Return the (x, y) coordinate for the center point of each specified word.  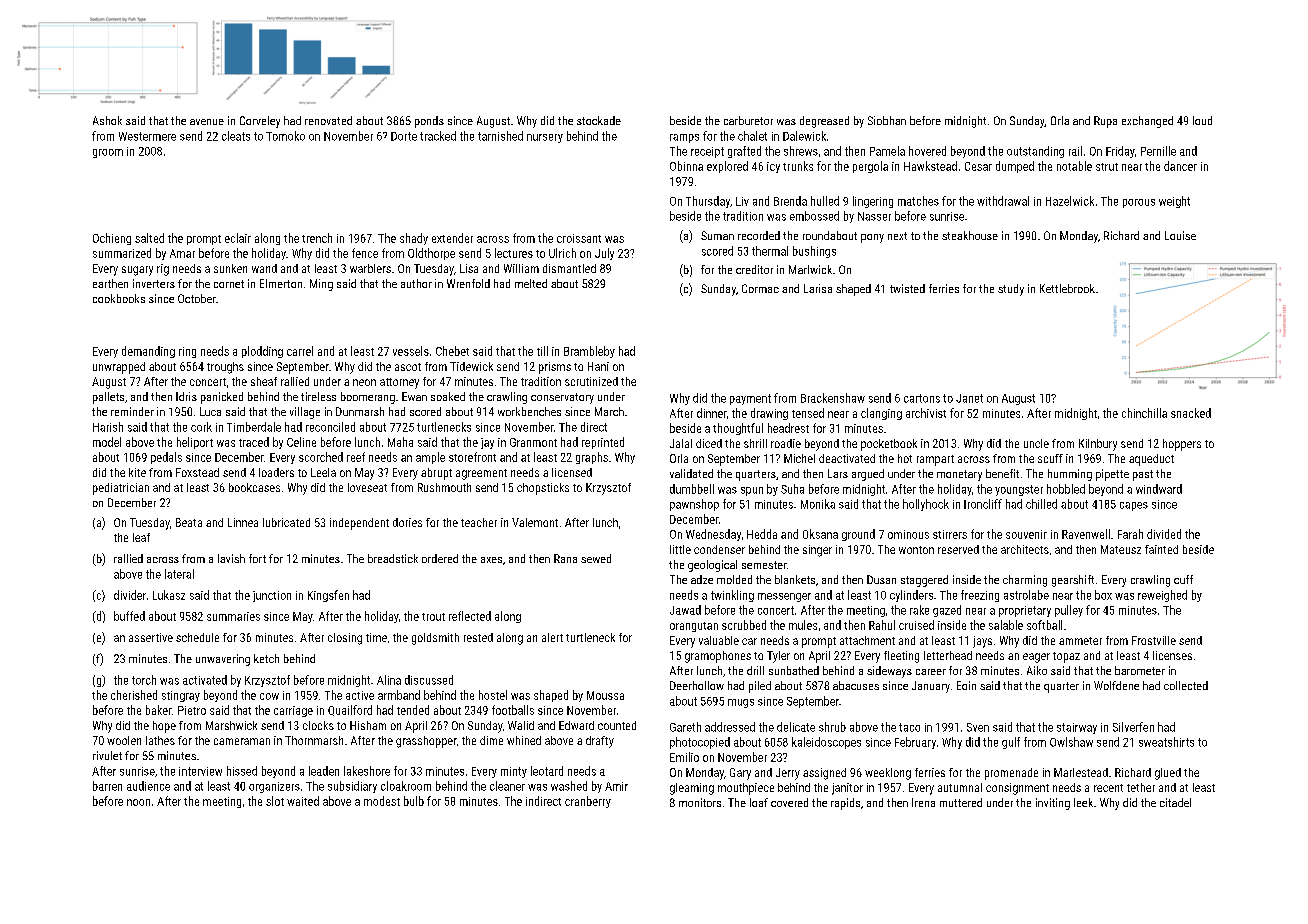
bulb (414, 801)
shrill (755, 443)
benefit (1002, 473)
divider (130, 595)
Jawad (685, 610)
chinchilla (1144, 413)
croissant (579, 238)
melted (531, 283)
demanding (148, 352)
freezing (980, 596)
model (107, 442)
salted (149, 238)
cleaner (507, 786)
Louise (1180, 235)
